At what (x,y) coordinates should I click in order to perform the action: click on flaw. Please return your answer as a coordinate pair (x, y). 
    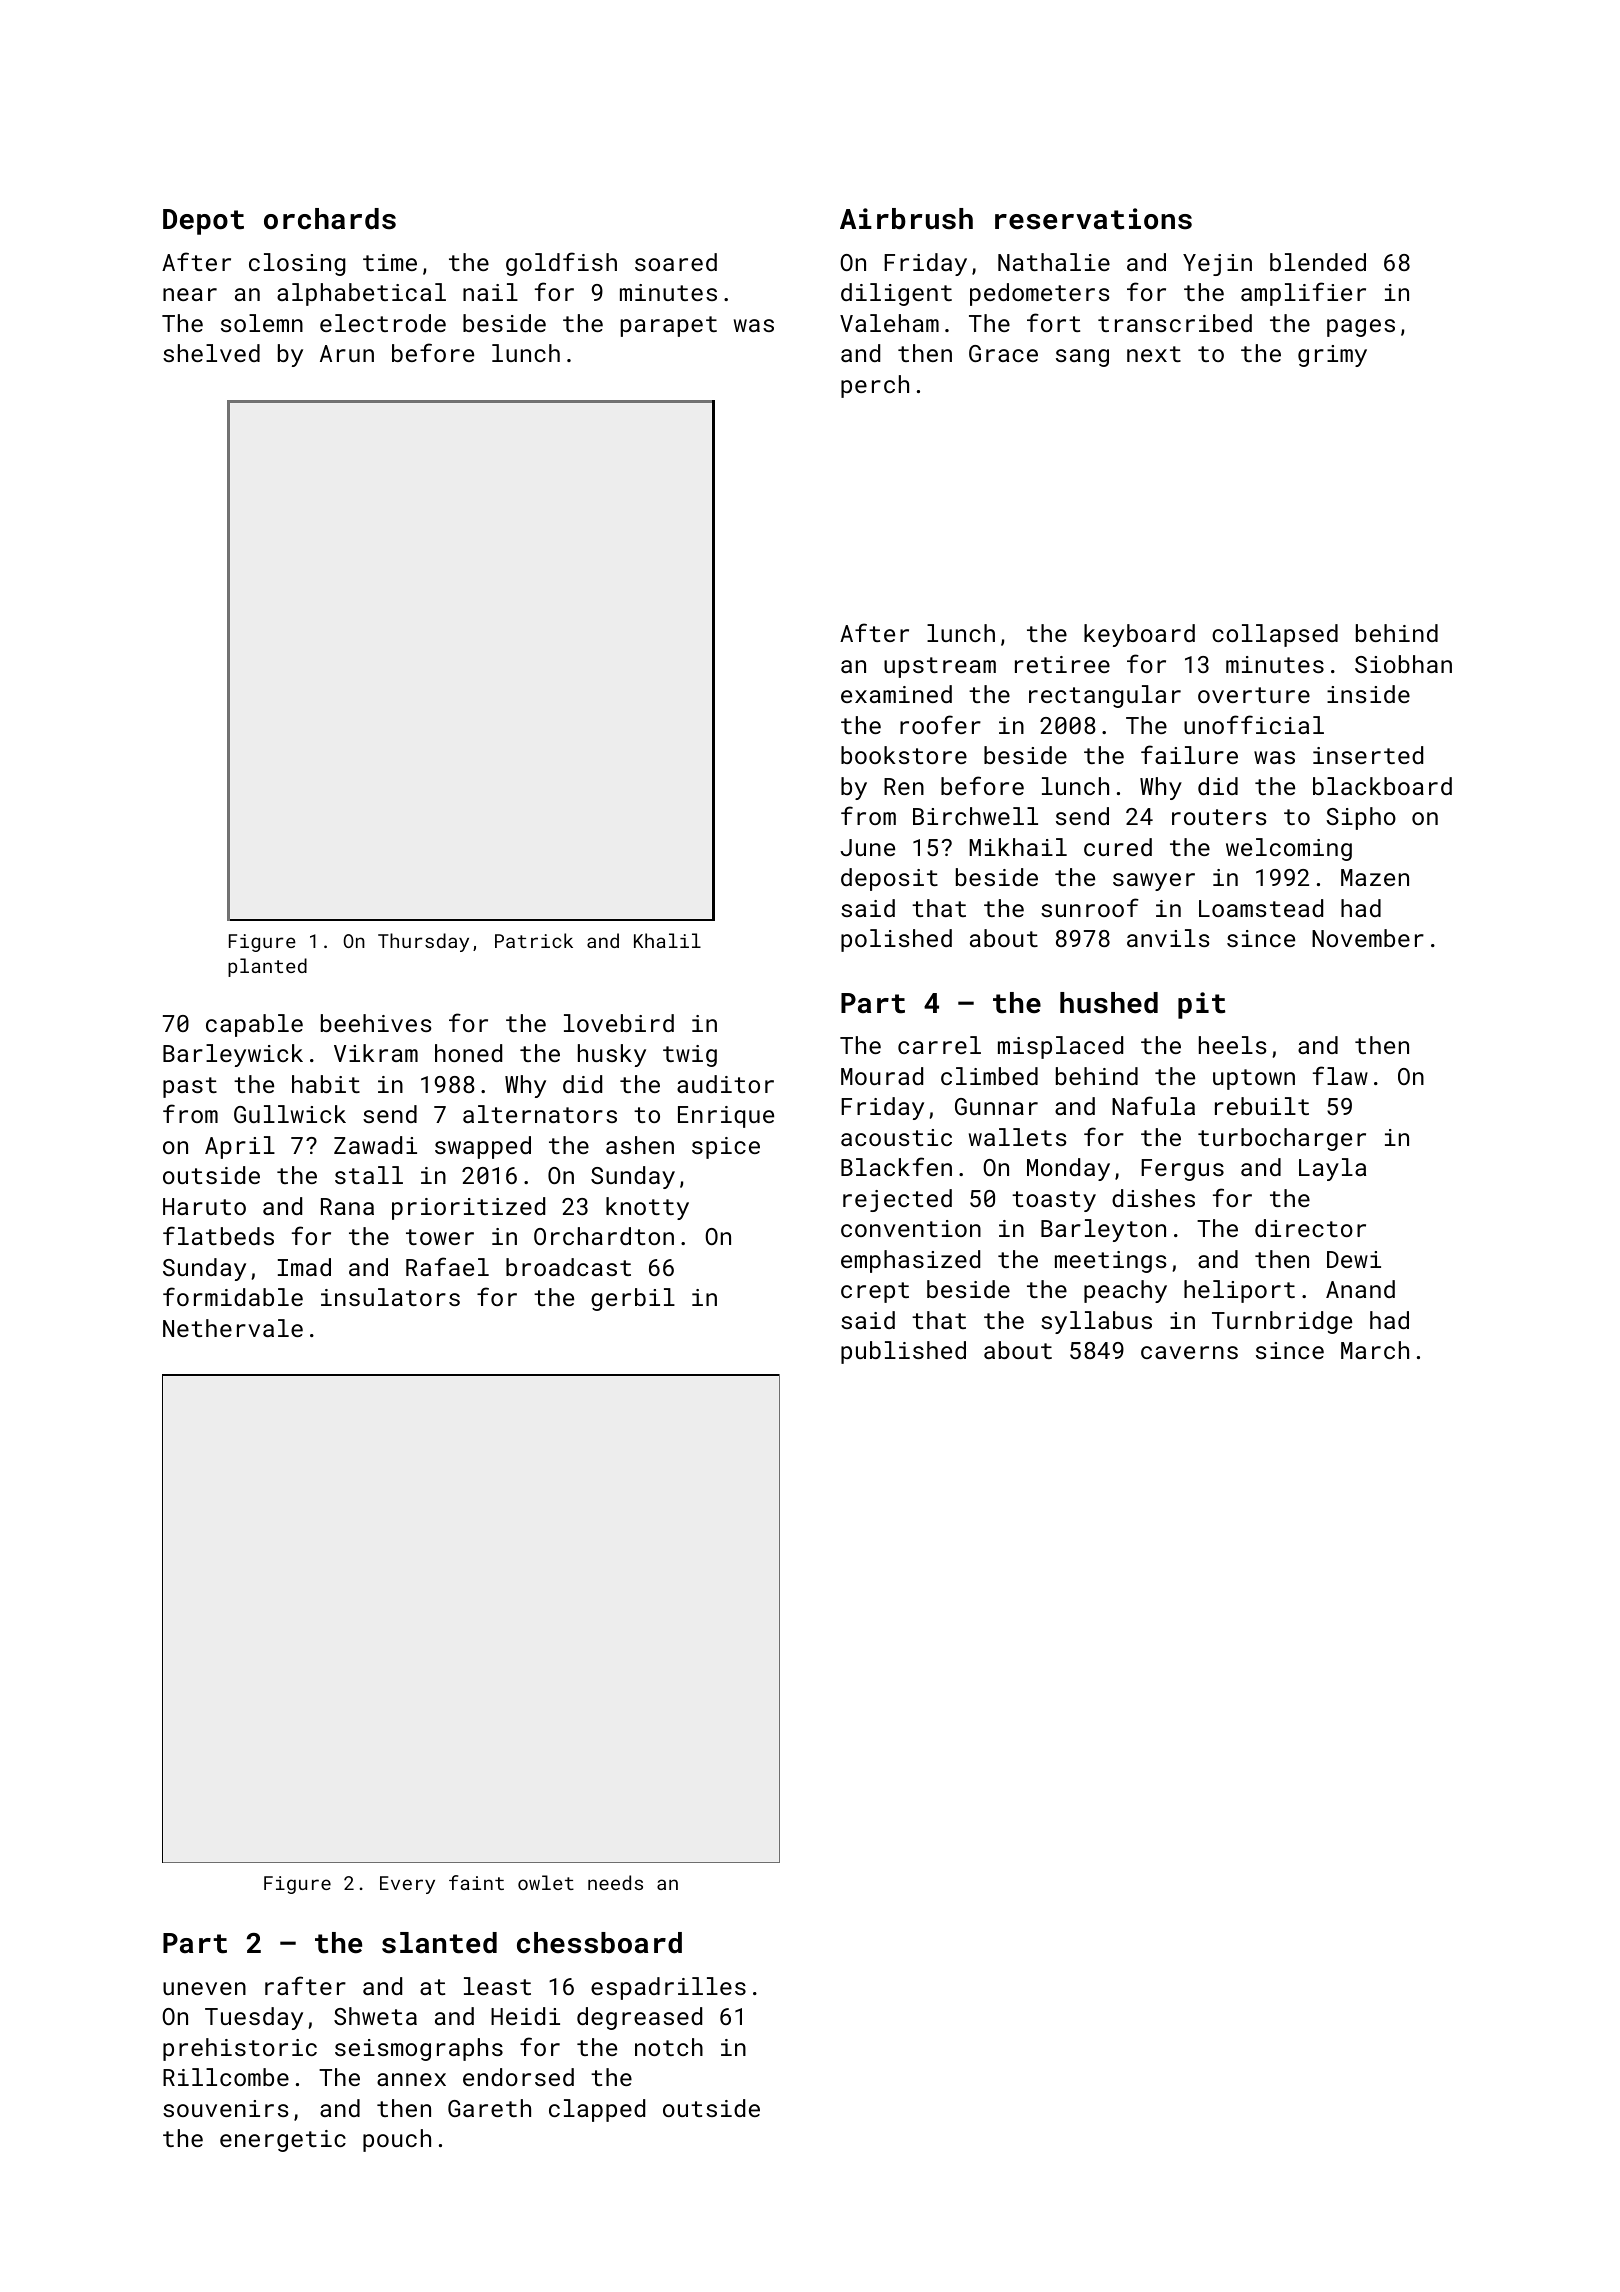
    Looking at the image, I should click on (1340, 1075).
